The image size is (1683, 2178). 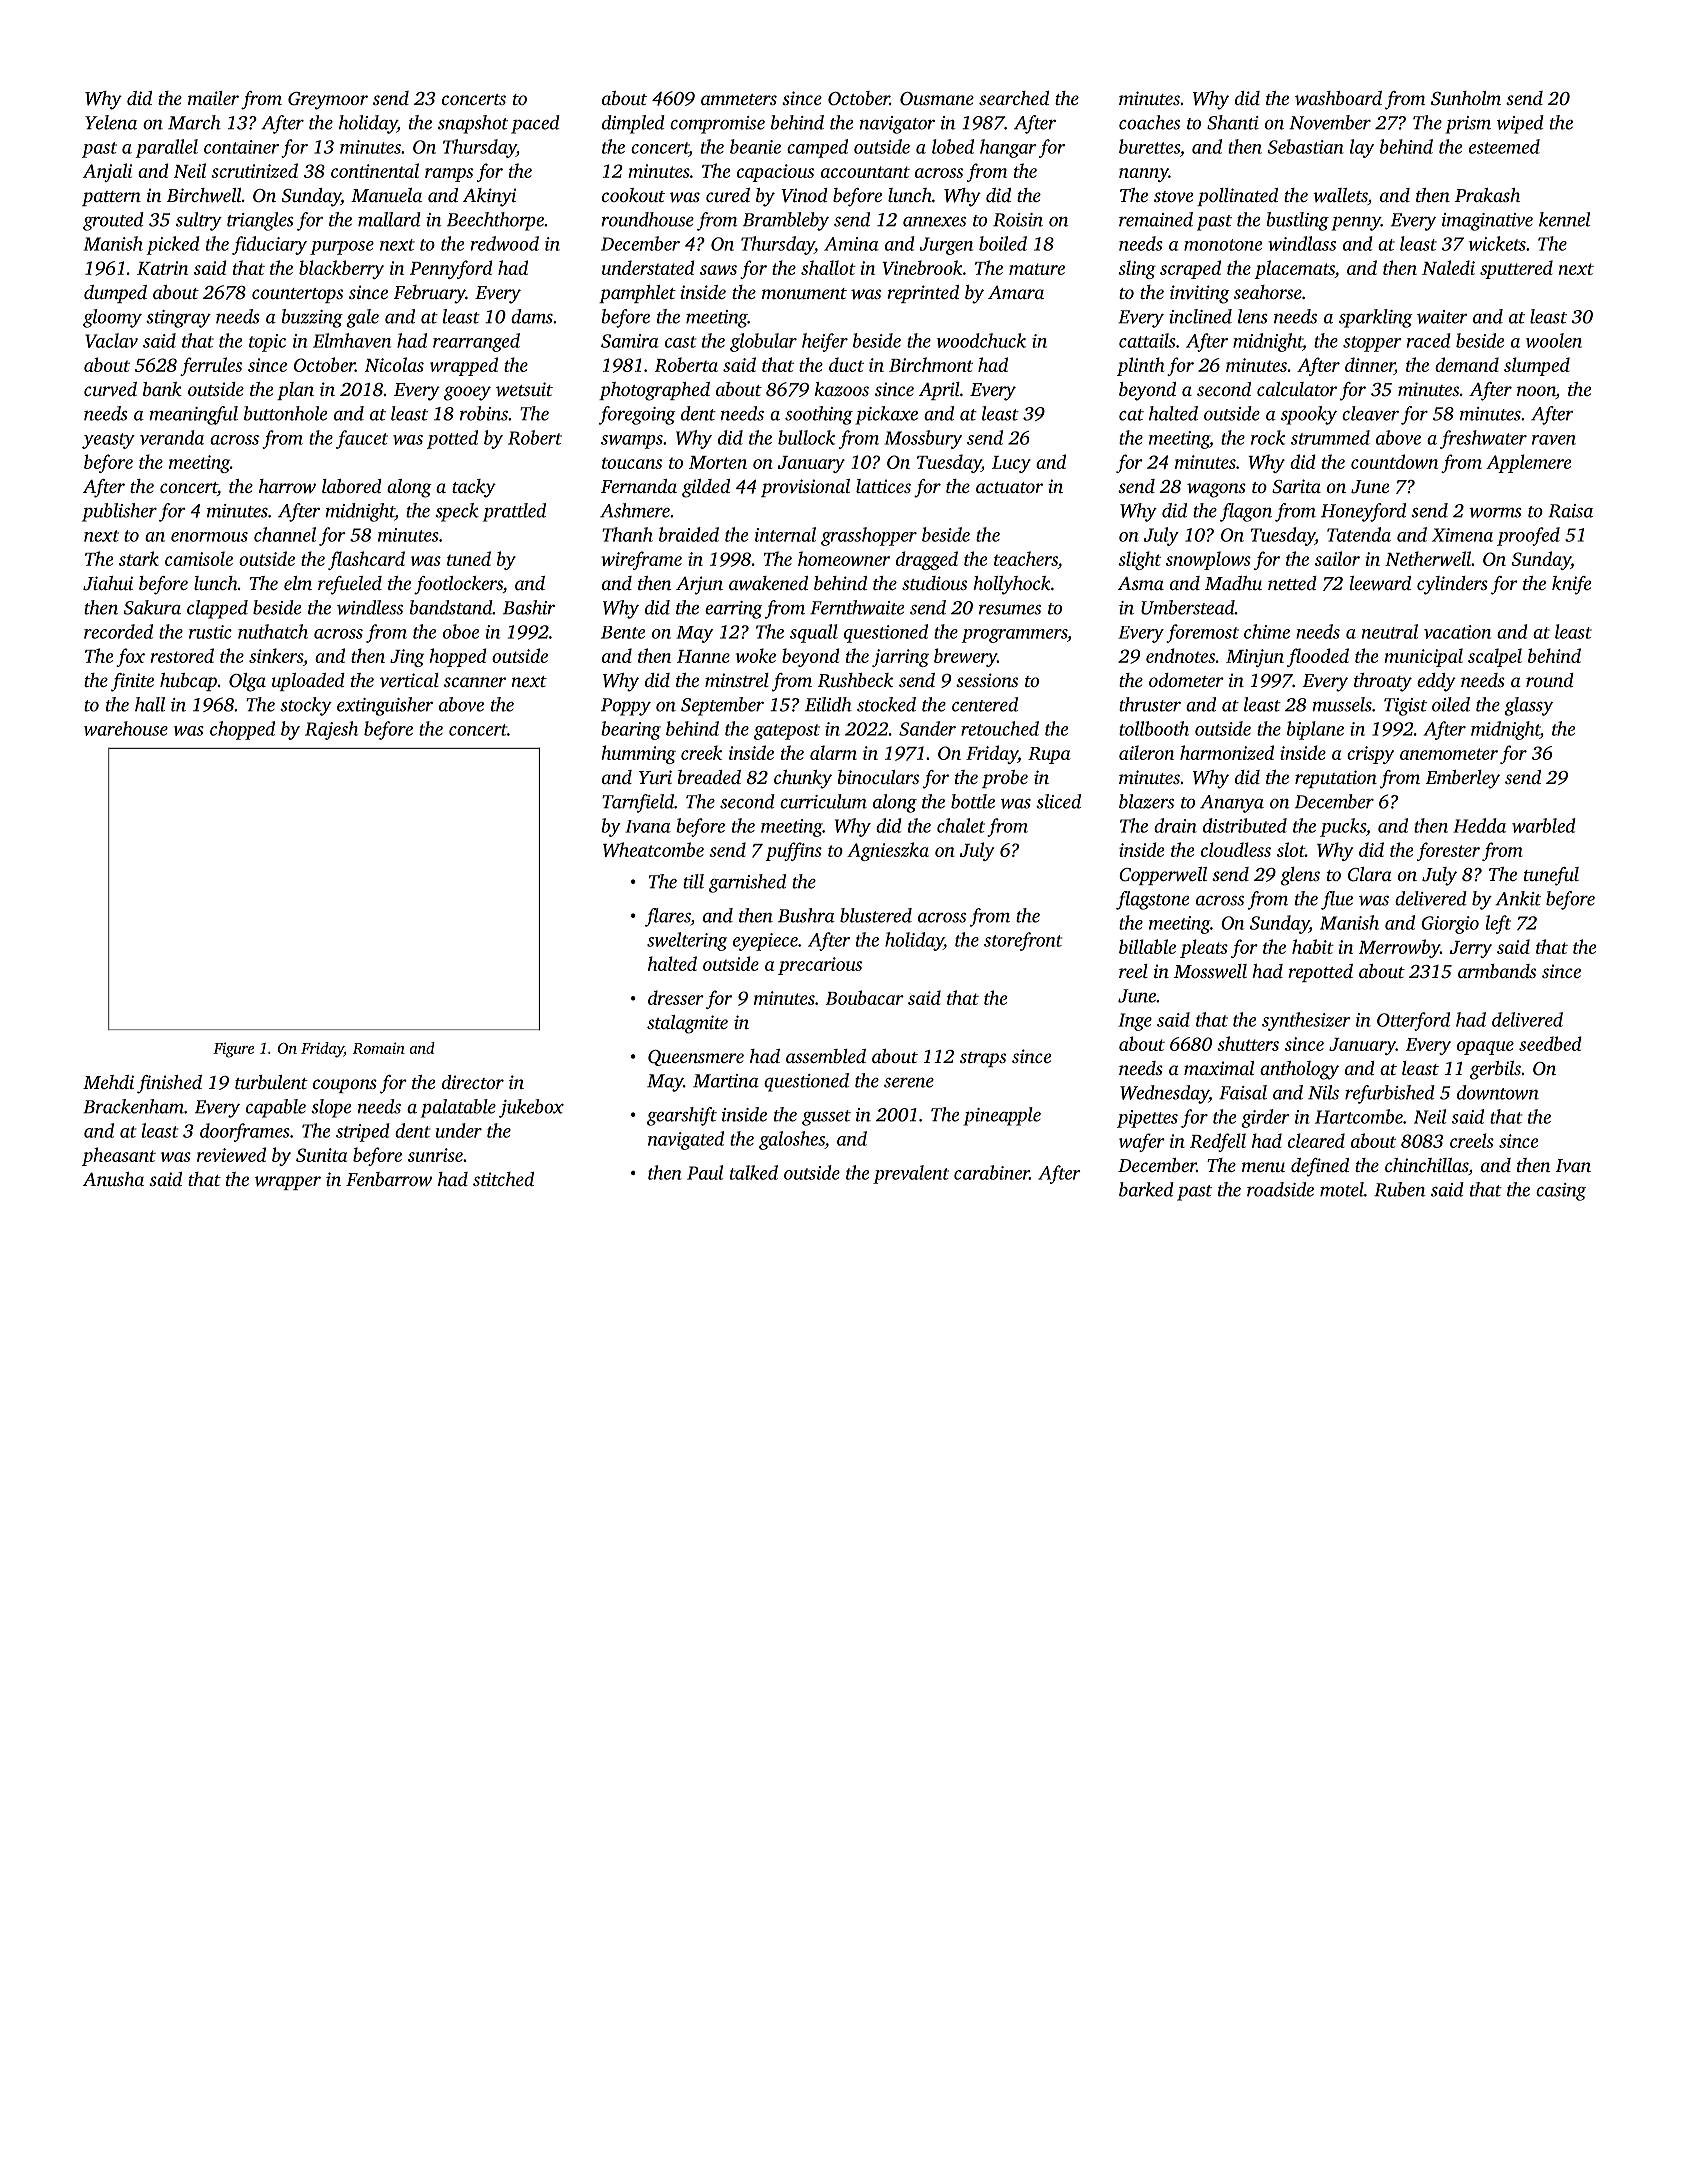 I want to click on flue, so click(x=1337, y=900).
